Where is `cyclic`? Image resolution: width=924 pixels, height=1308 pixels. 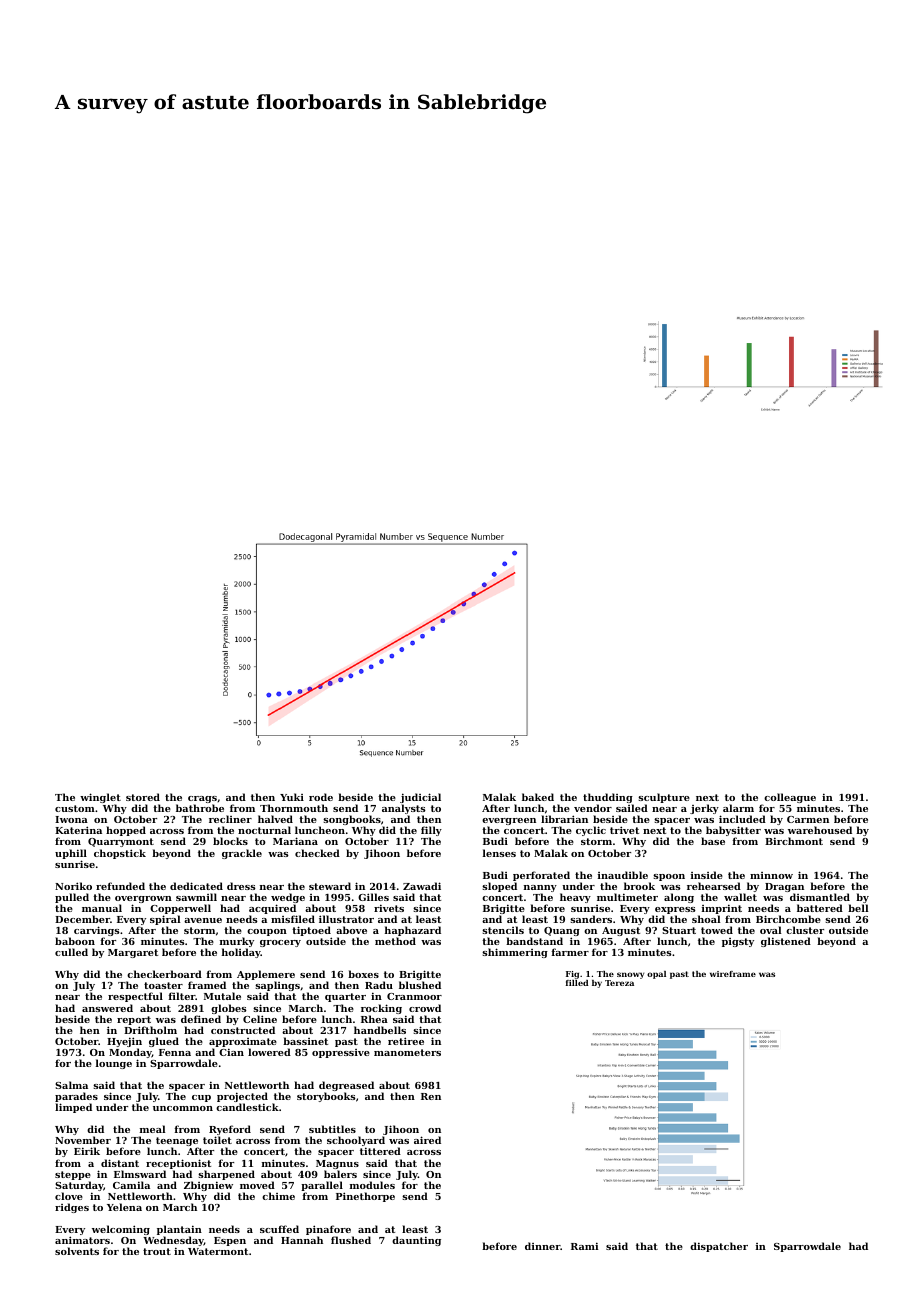
cyclic is located at coordinates (591, 831).
